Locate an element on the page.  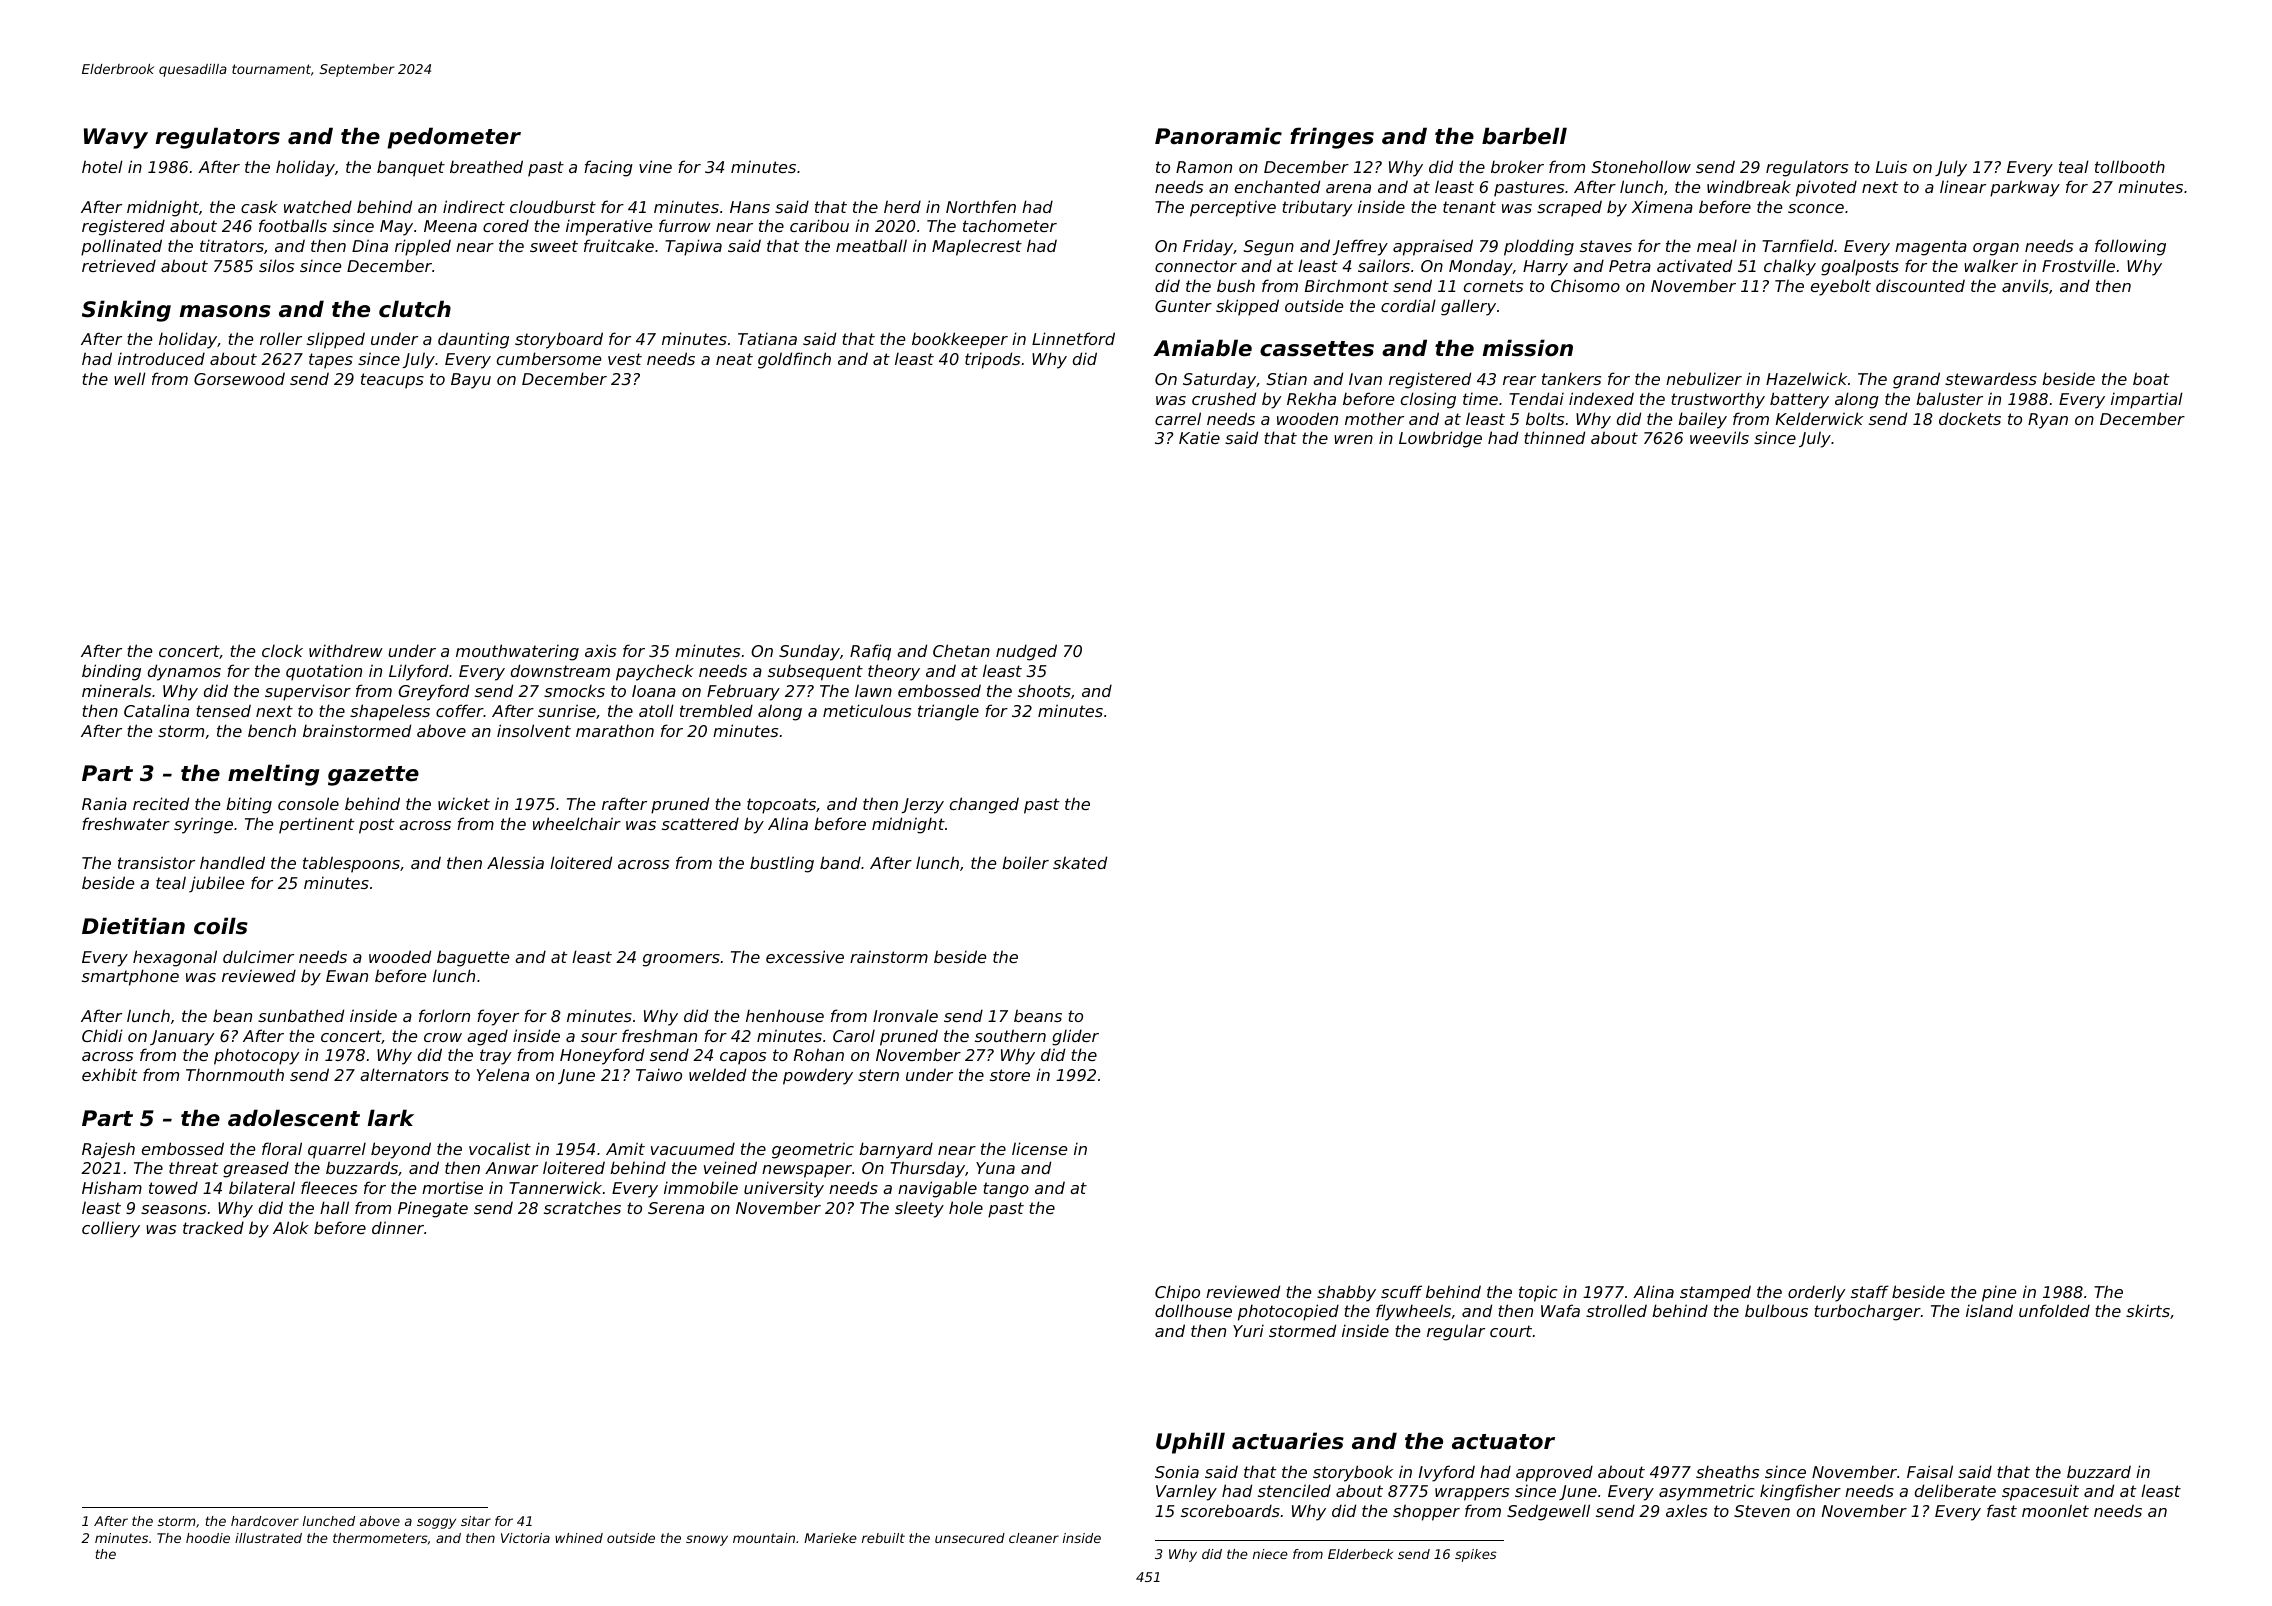
Panoramic is located at coordinates (1218, 136).
